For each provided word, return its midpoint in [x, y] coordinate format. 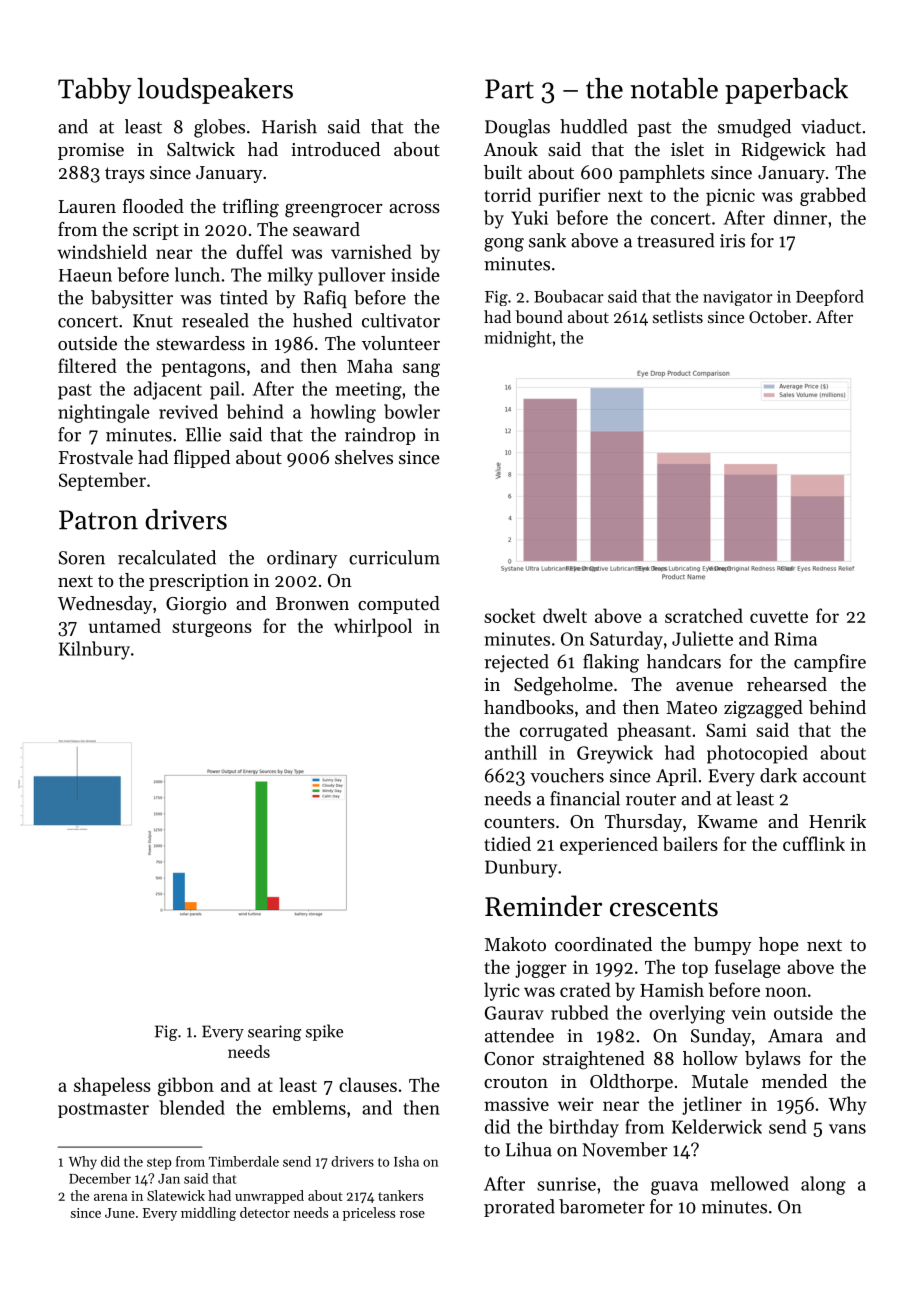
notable [674, 88]
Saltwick [201, 149]
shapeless [112, 1086]
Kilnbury [94, 650]
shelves [364, 457]
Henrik [837, 821]
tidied [507, 843]
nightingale [104, 413]
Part [509, 89]
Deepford [830, 298]
